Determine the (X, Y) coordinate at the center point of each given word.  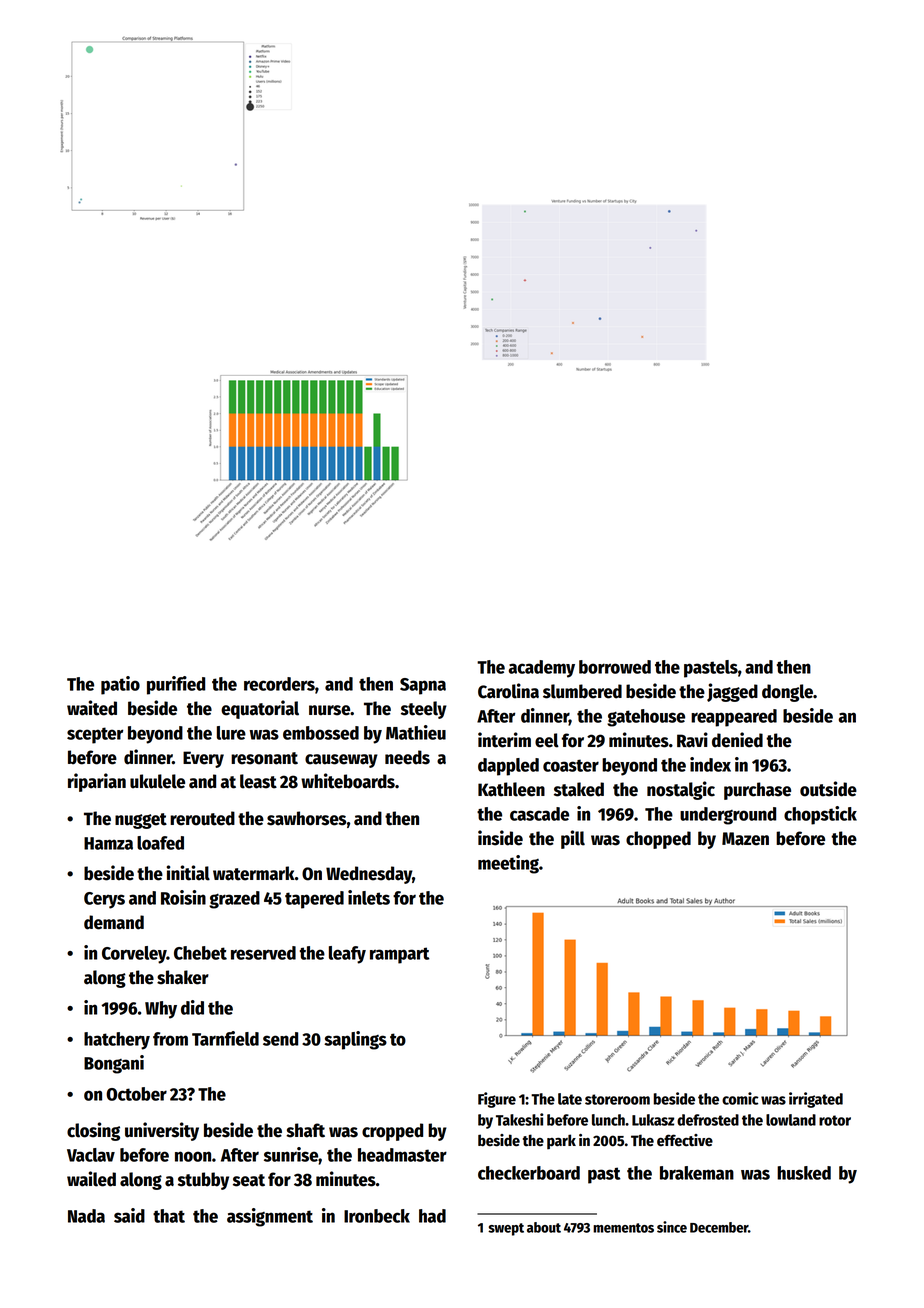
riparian (97, 782)
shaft (305, 1130)
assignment (270, 1217)
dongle (787, 693)
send (280, 1039)
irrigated (816, 1100)
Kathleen (511, 789)
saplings (355, 1040)
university (162, 1131)
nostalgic (681, 790)
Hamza (108, 843)
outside (828, 789)
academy (542, 669)
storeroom (617, 1099)
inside (500, 838)
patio (120, 685)
